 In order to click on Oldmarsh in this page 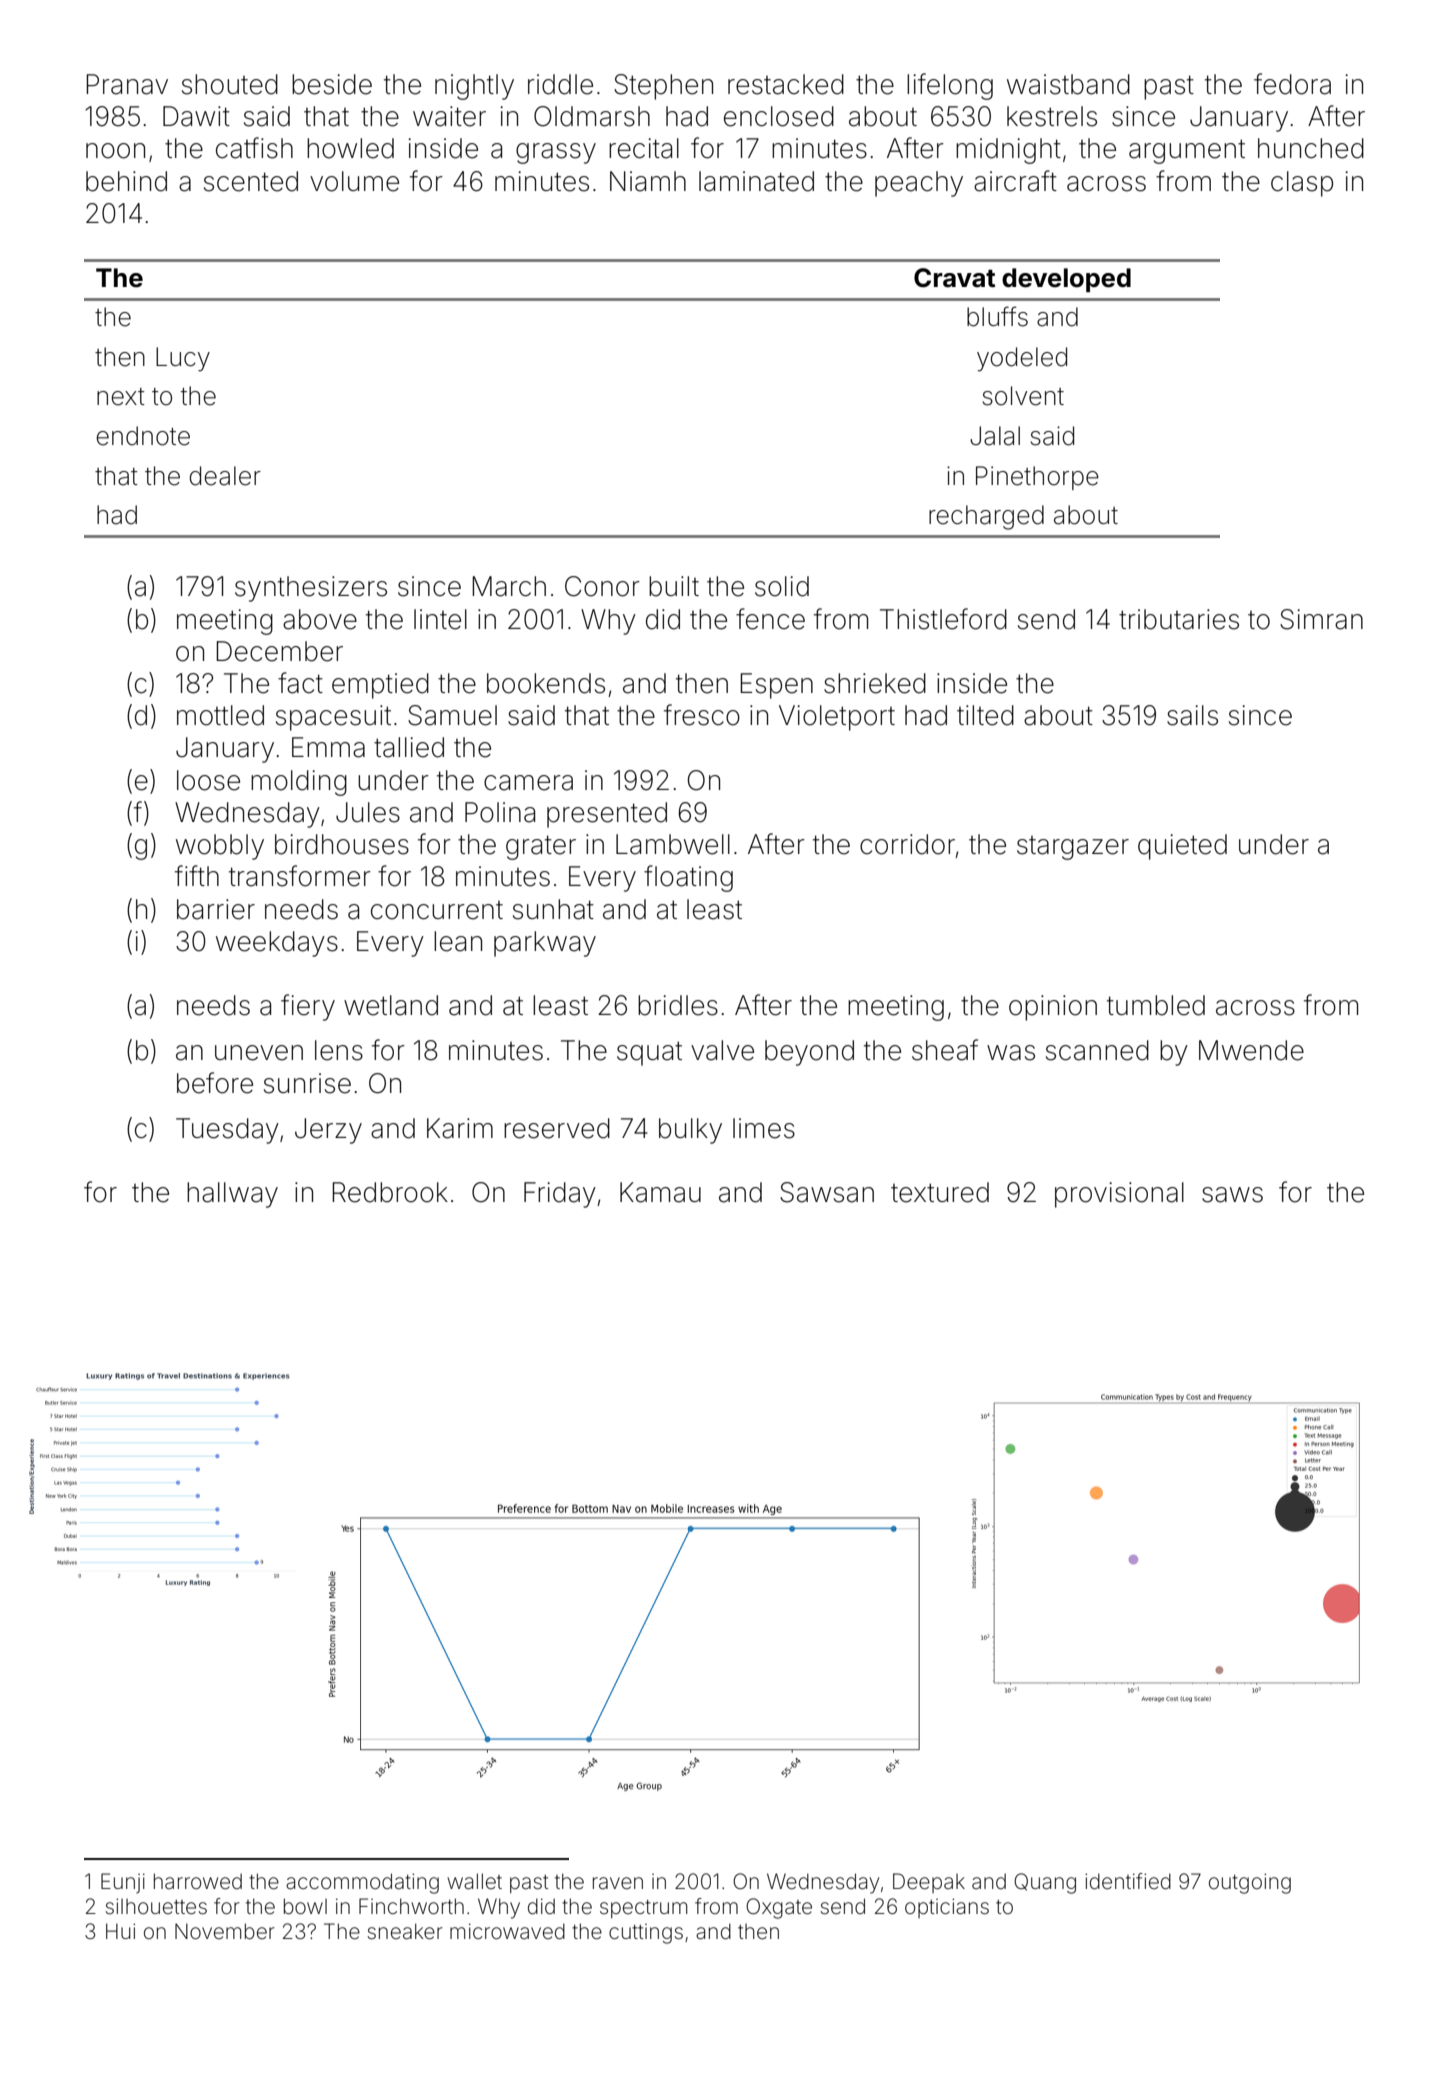, I will do `click(592, 116)`.
